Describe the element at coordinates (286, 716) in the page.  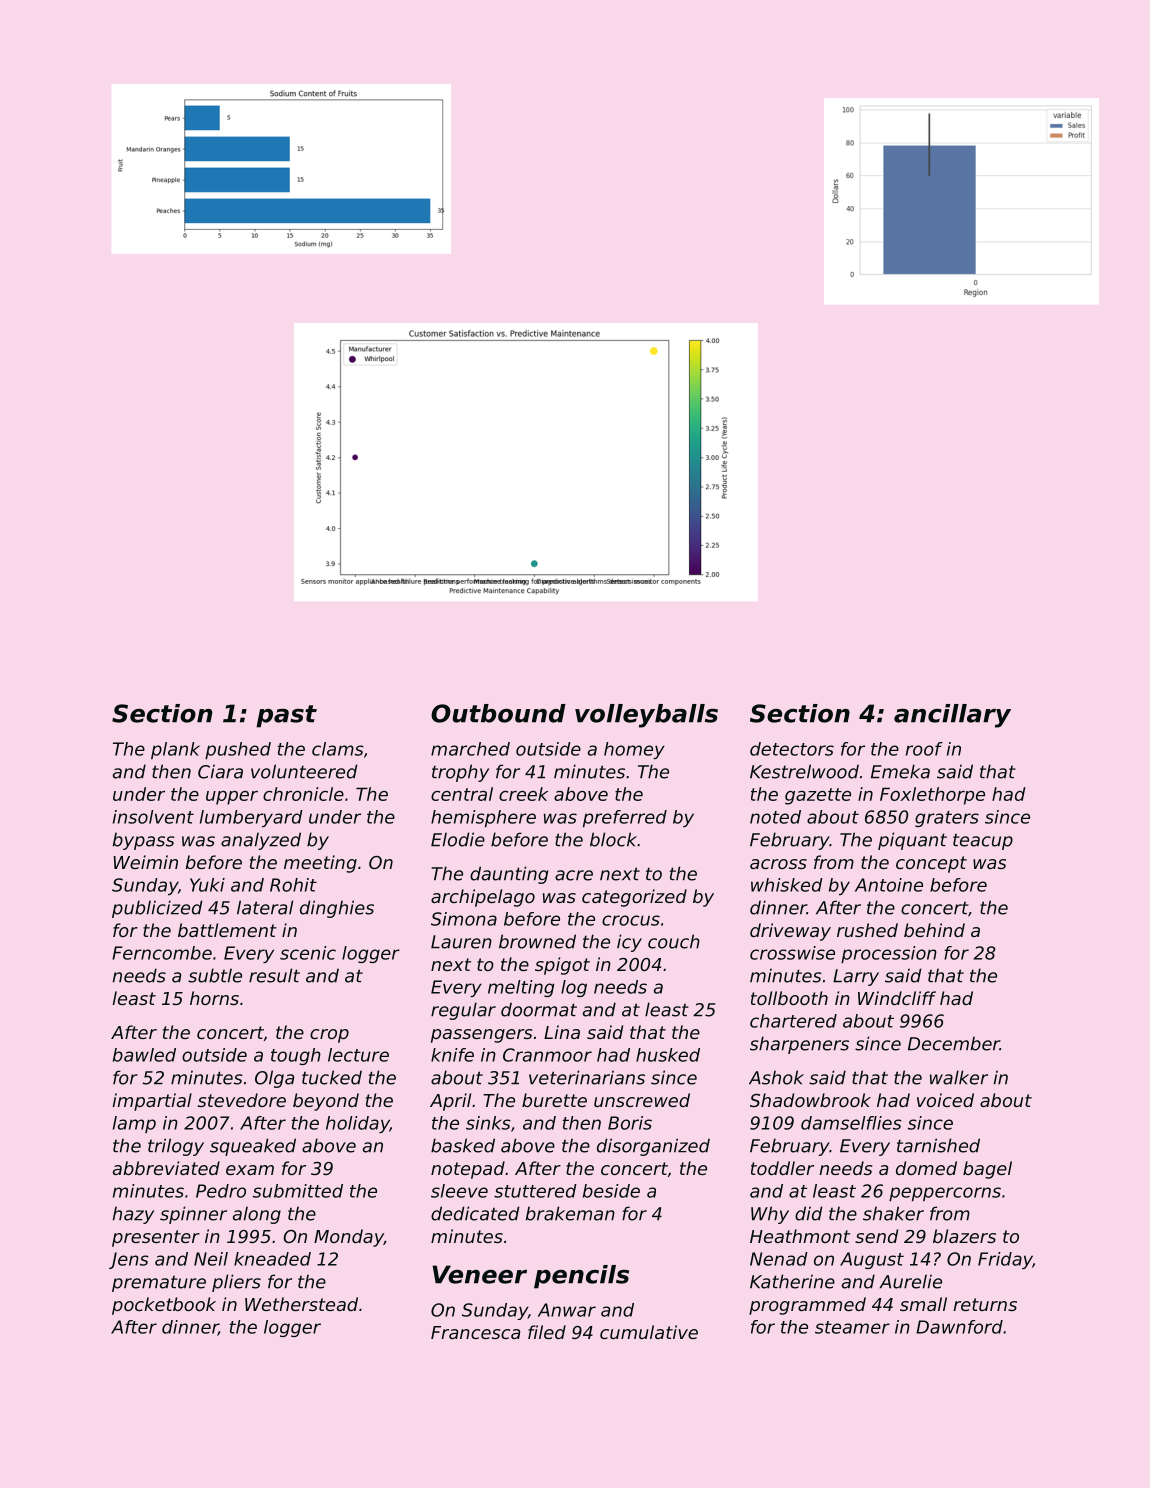
I see `past` at that location.
